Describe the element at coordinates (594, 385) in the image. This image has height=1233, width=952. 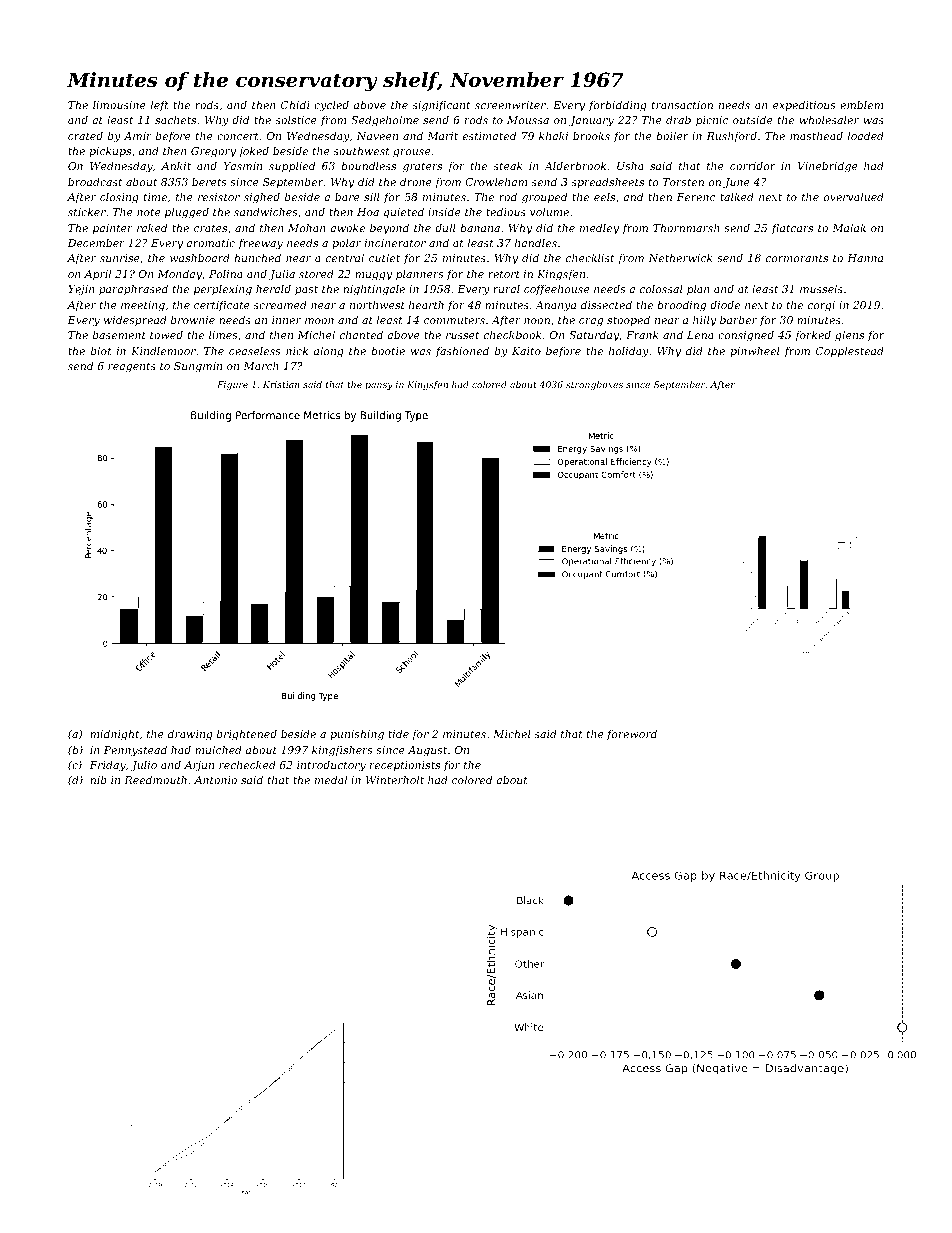
I see `strongboxes` at that location.
